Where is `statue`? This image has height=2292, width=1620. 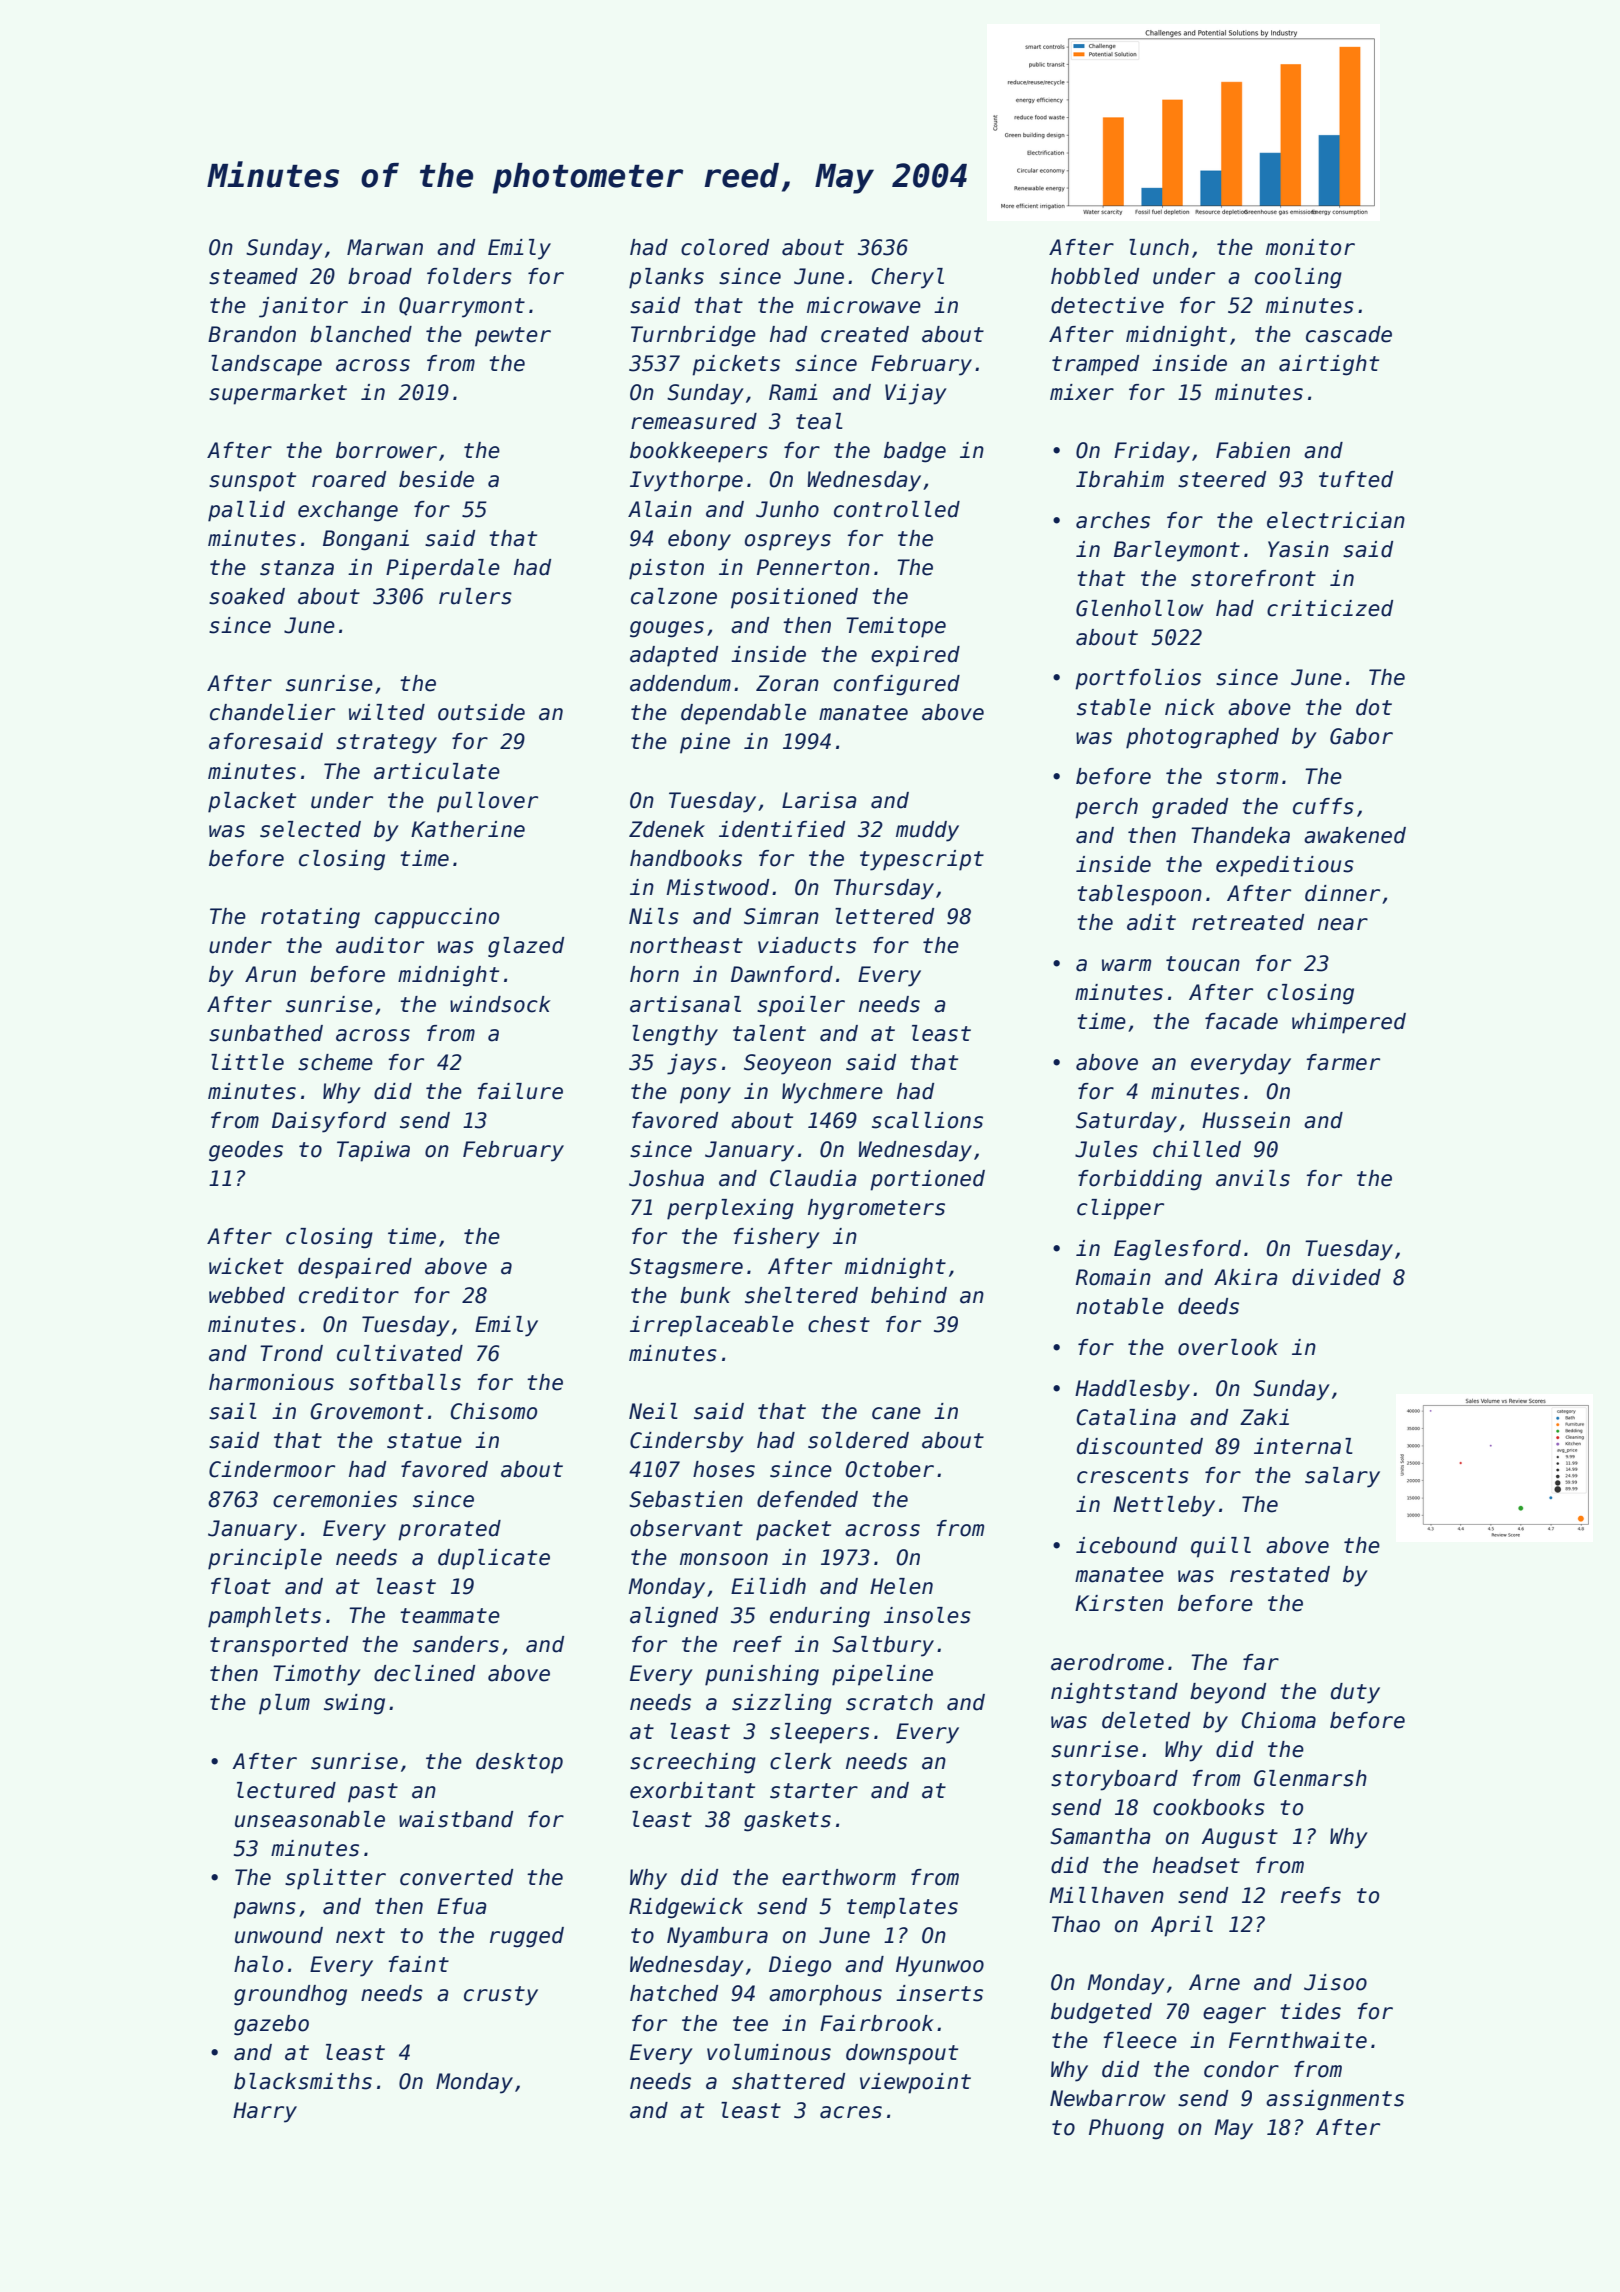 statue is located at coordinates (424, 1441).
